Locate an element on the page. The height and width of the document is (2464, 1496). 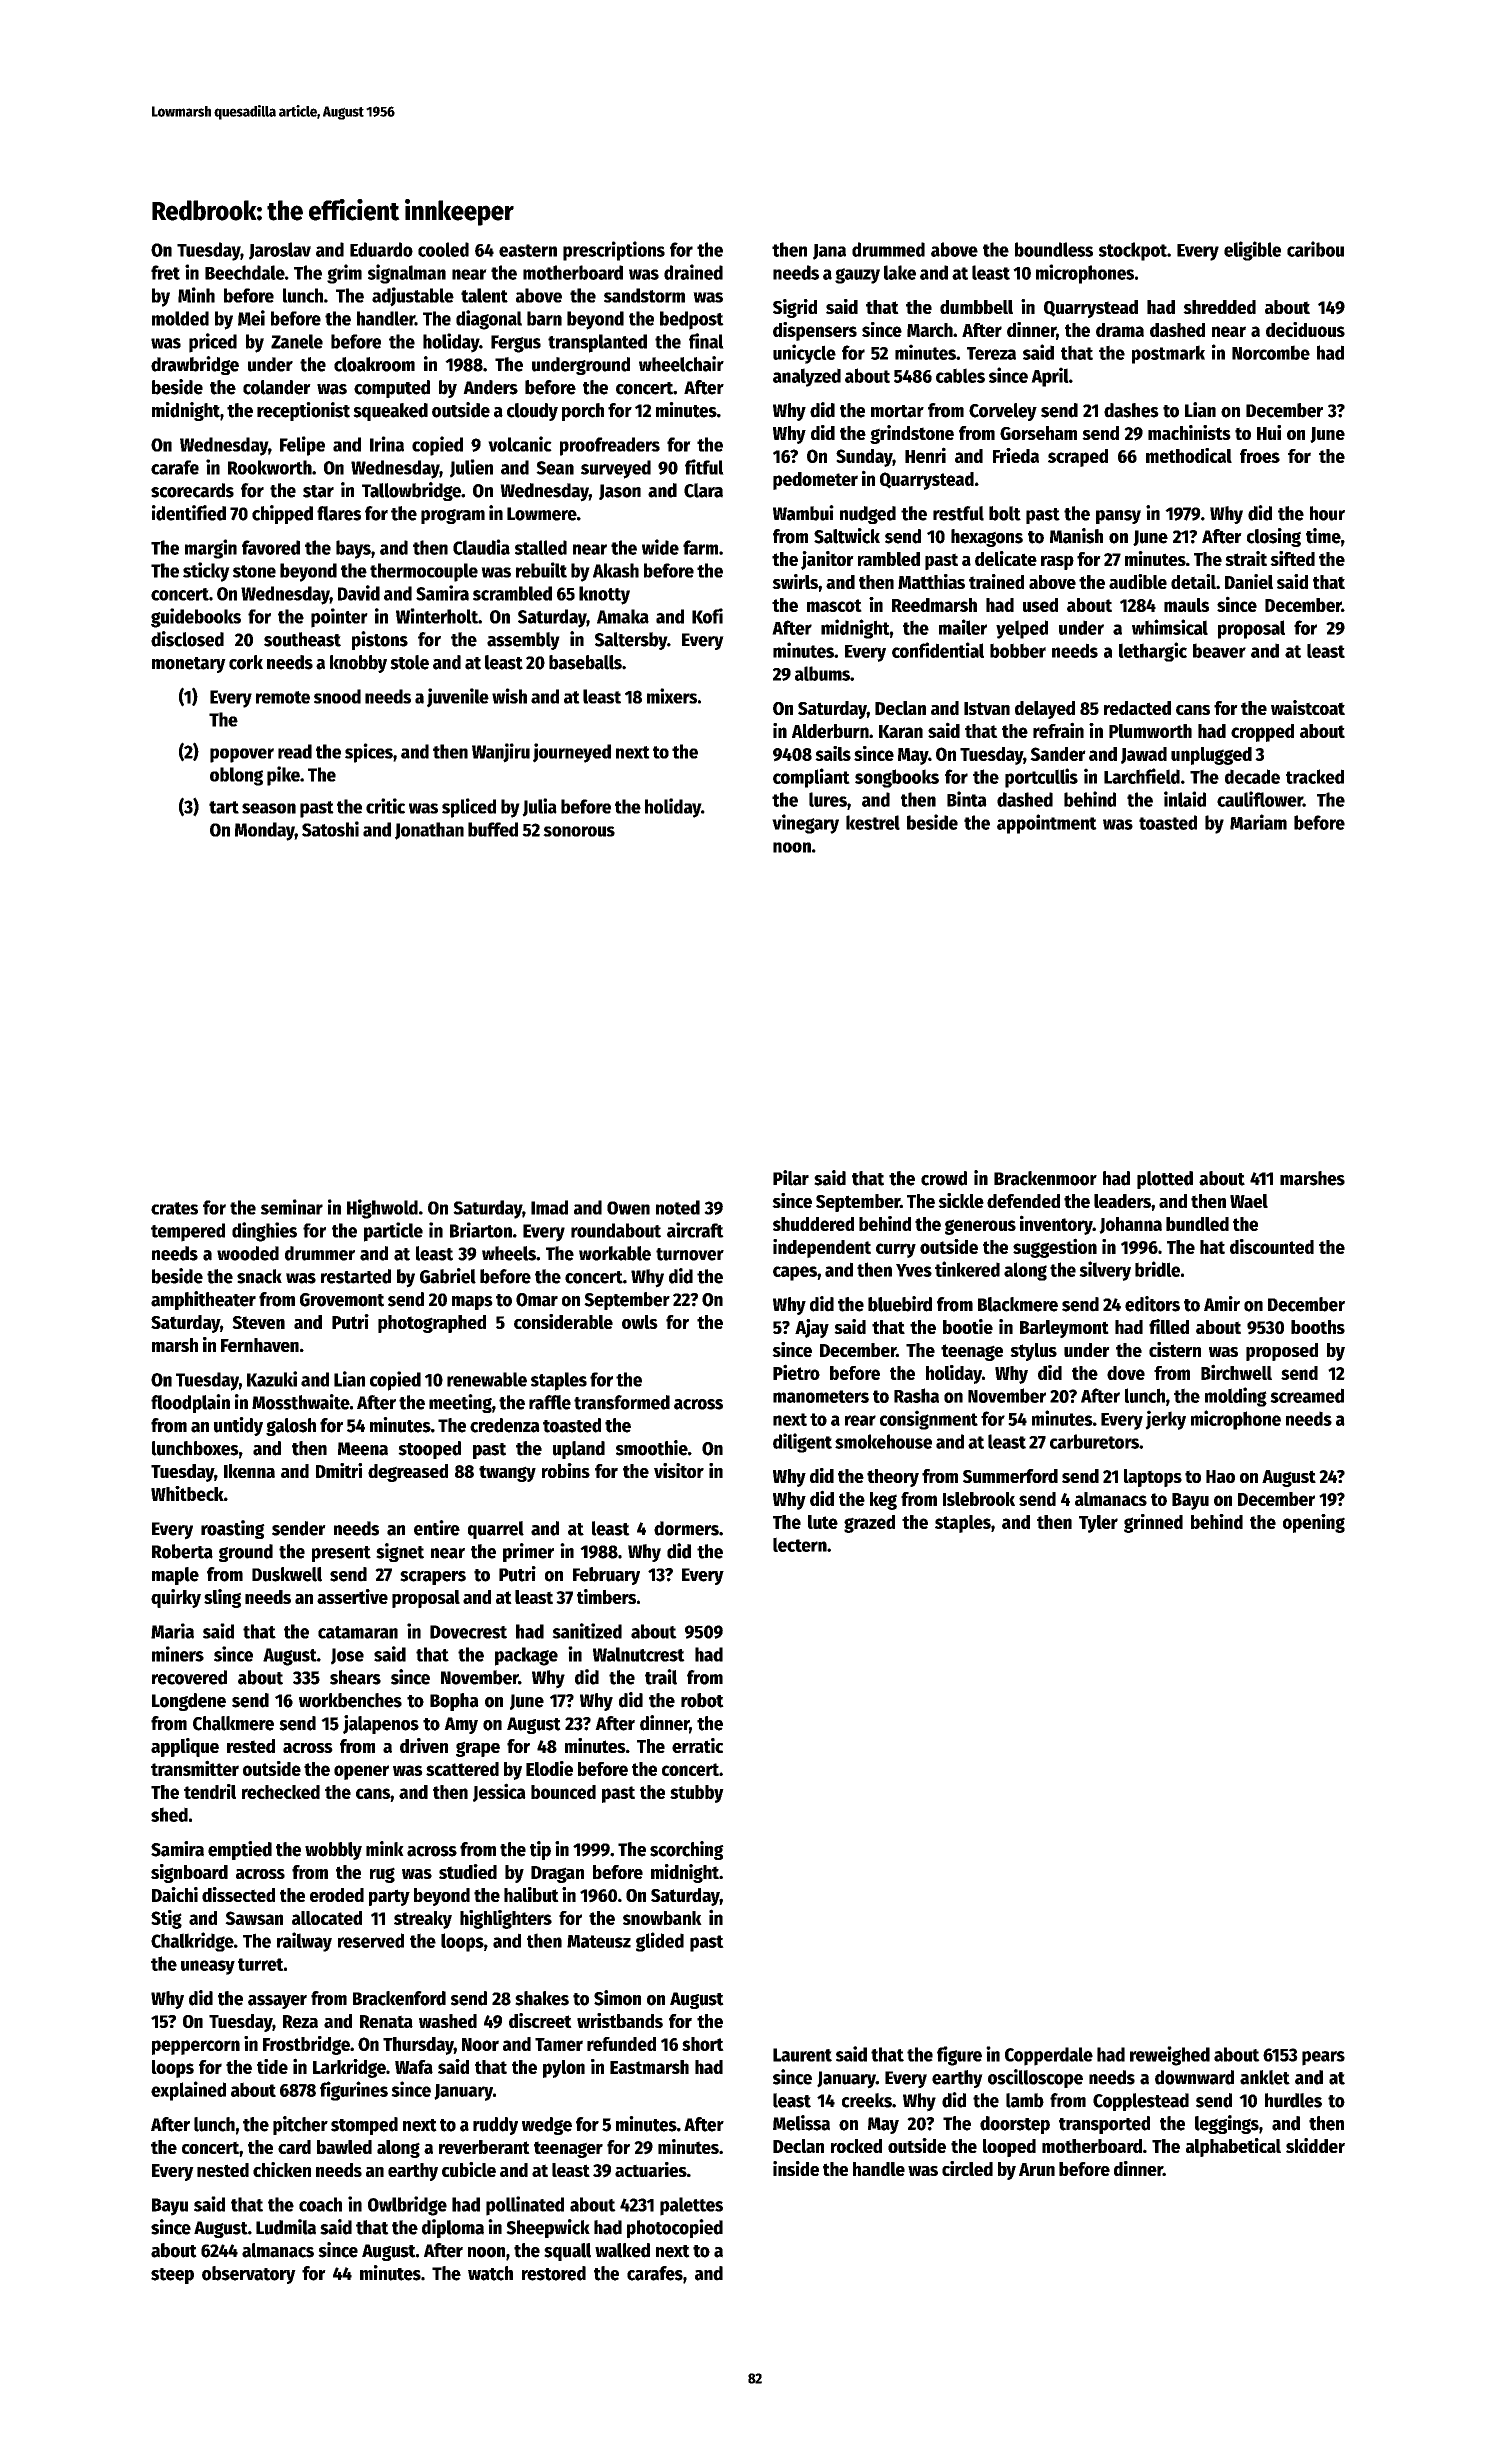
dashes is located at coordinates (1131, 410).
